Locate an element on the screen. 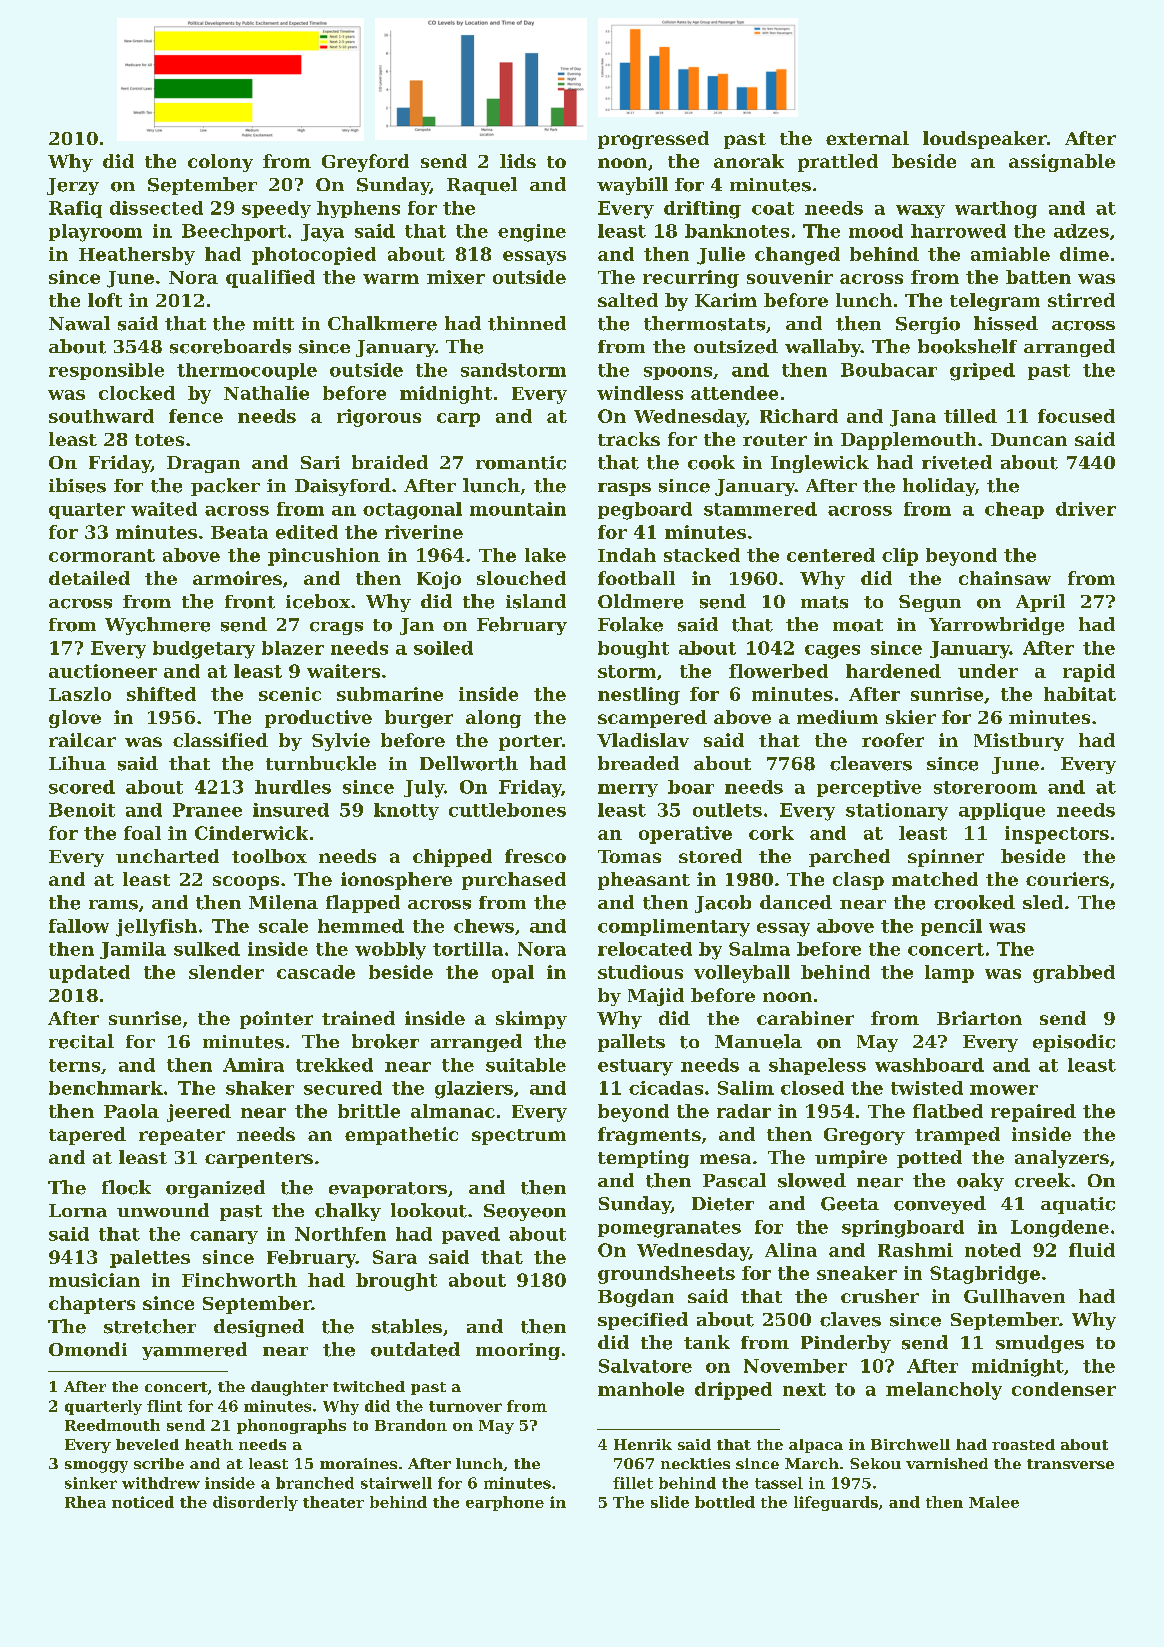  playroom is located at coordinates (95, 233).
